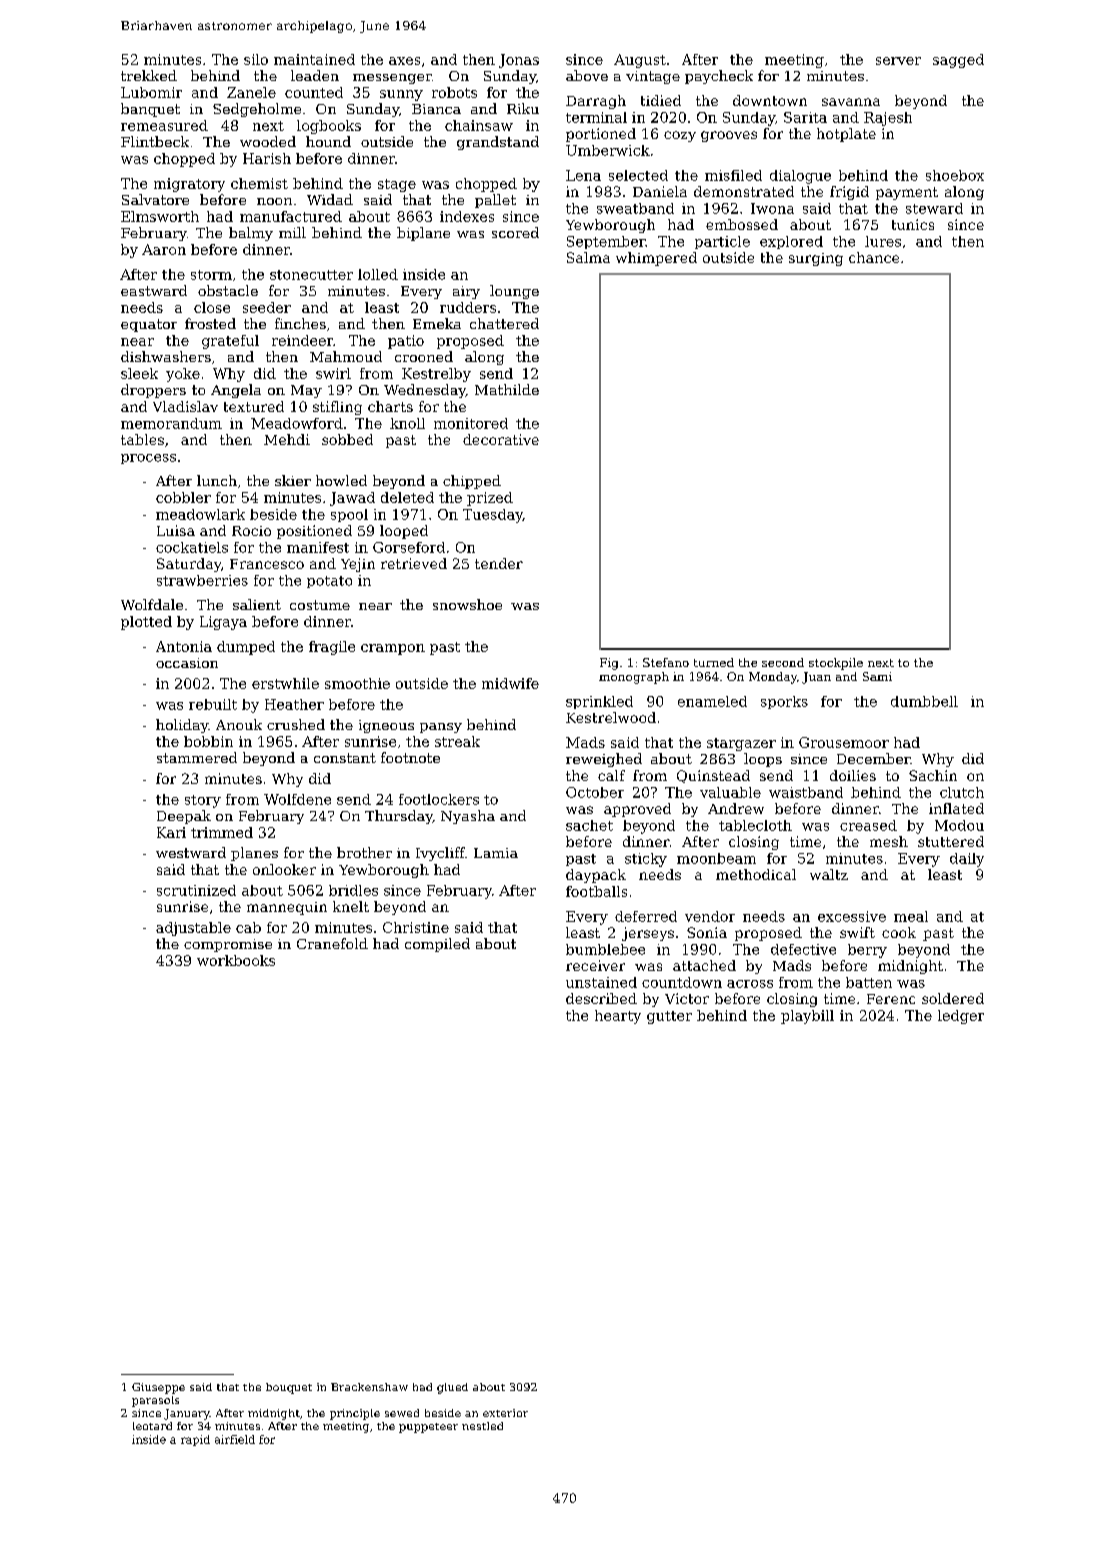 The image size is (1105, 1562). What do you see at coordinates (158, 1388) in the image?
I see `Giuseppe` at bounding box center [158, 1388].
